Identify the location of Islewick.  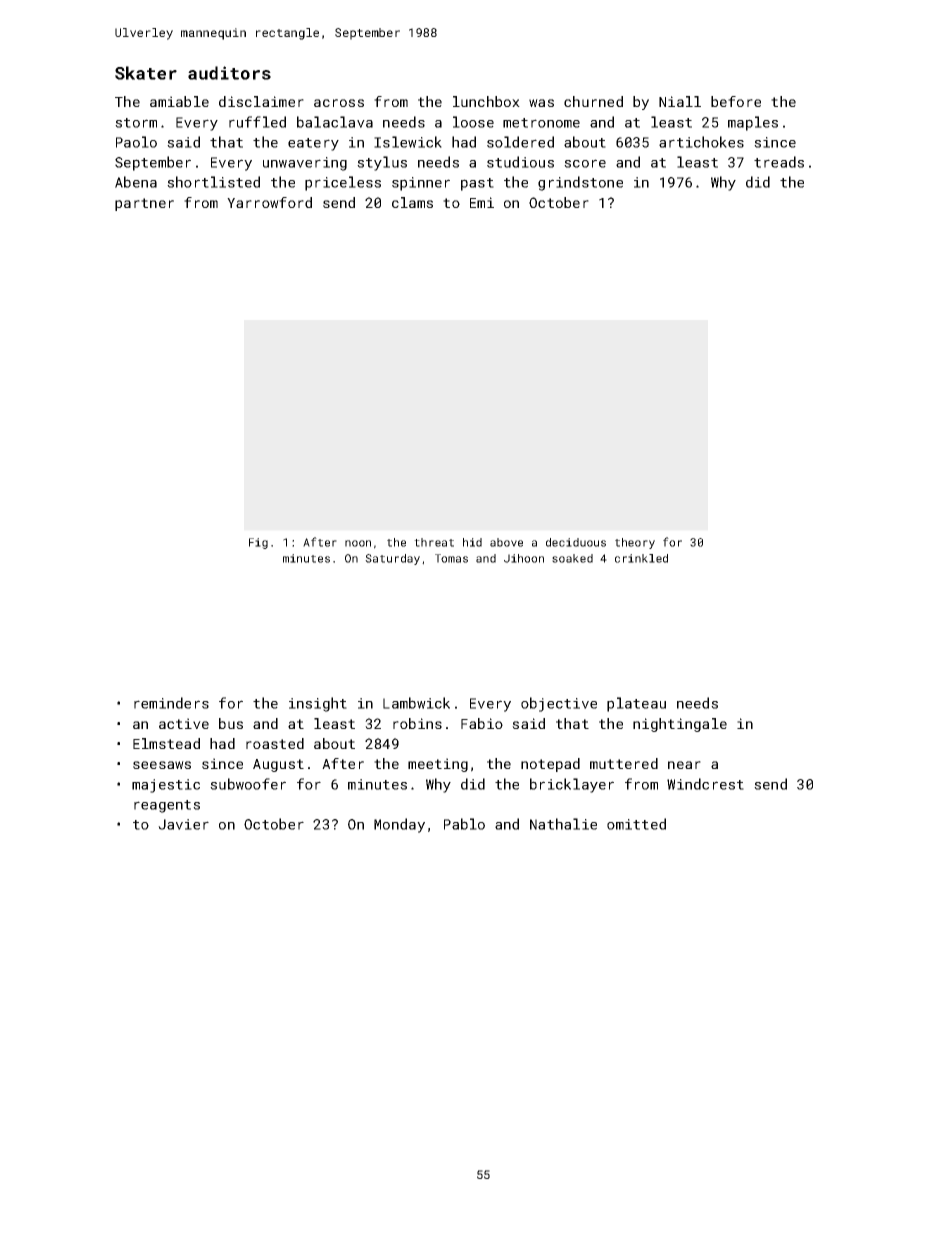
(408, 142).
